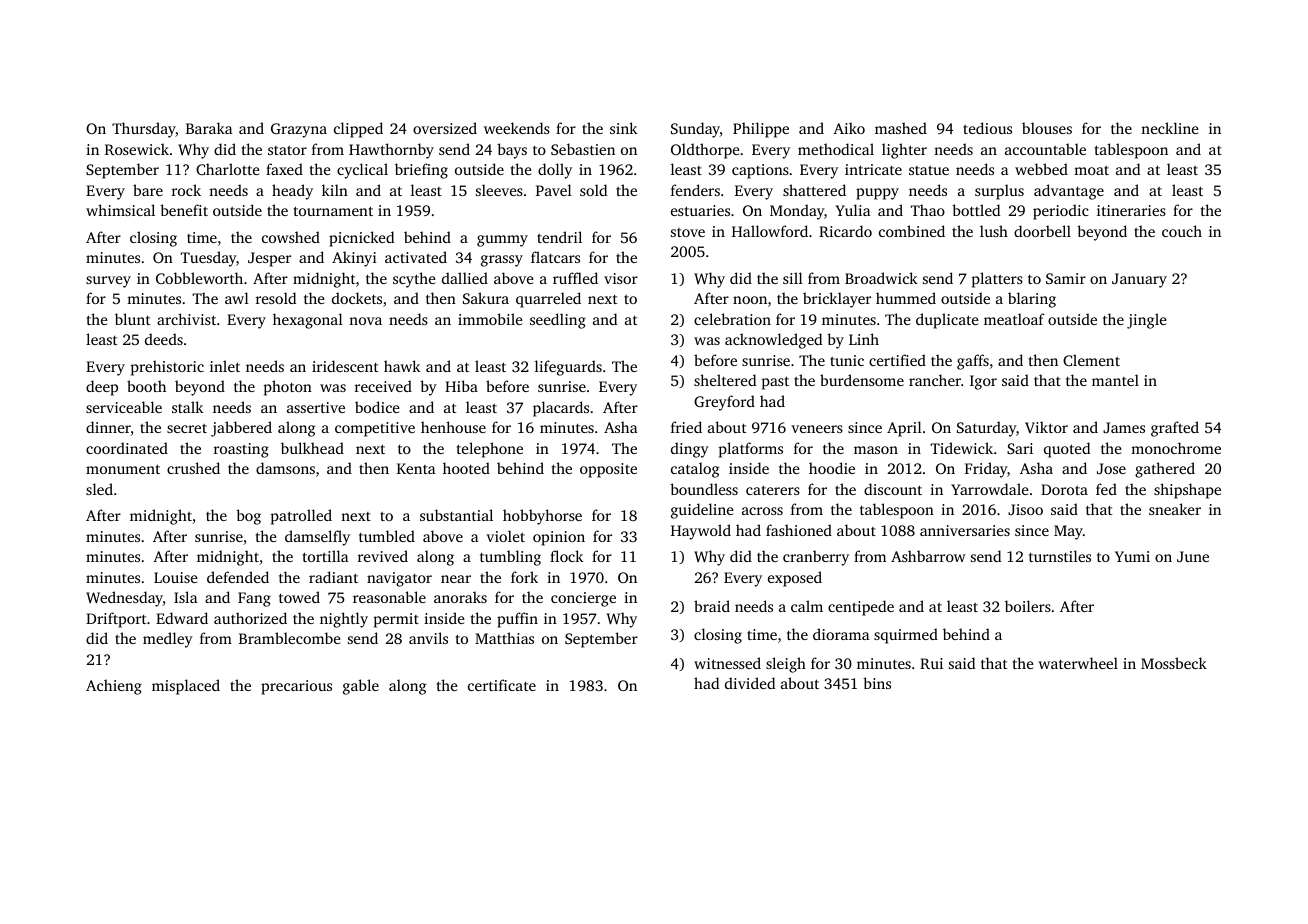 This page has width=1308, height=924. What do you see at coordinates (901, 128) in the page?
I see `mashed` at bounding box center [901, 128].
